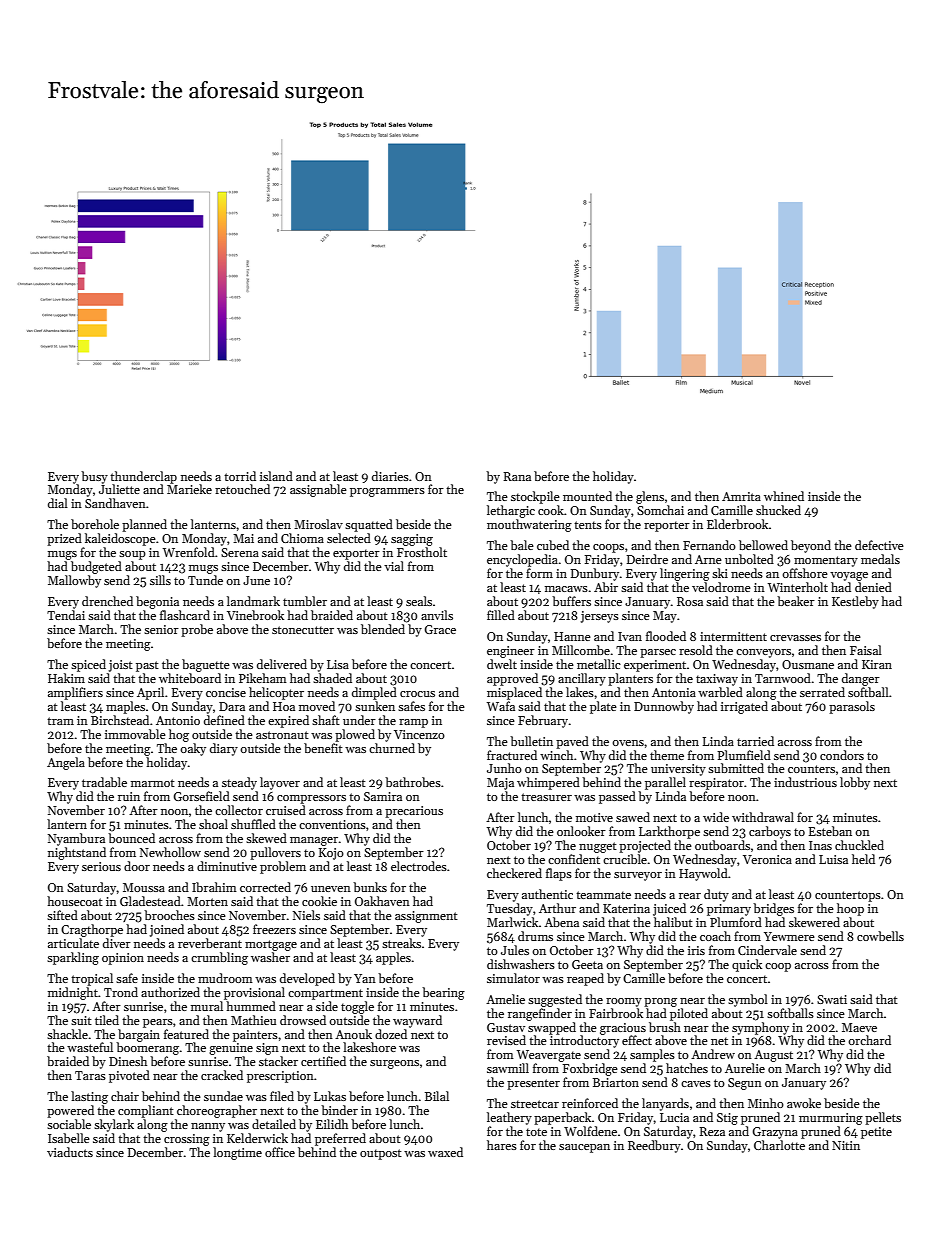 Image resolution: width=952 pixels, height=1233 pixels. I want to click on piloted, so click(689, 1014).
